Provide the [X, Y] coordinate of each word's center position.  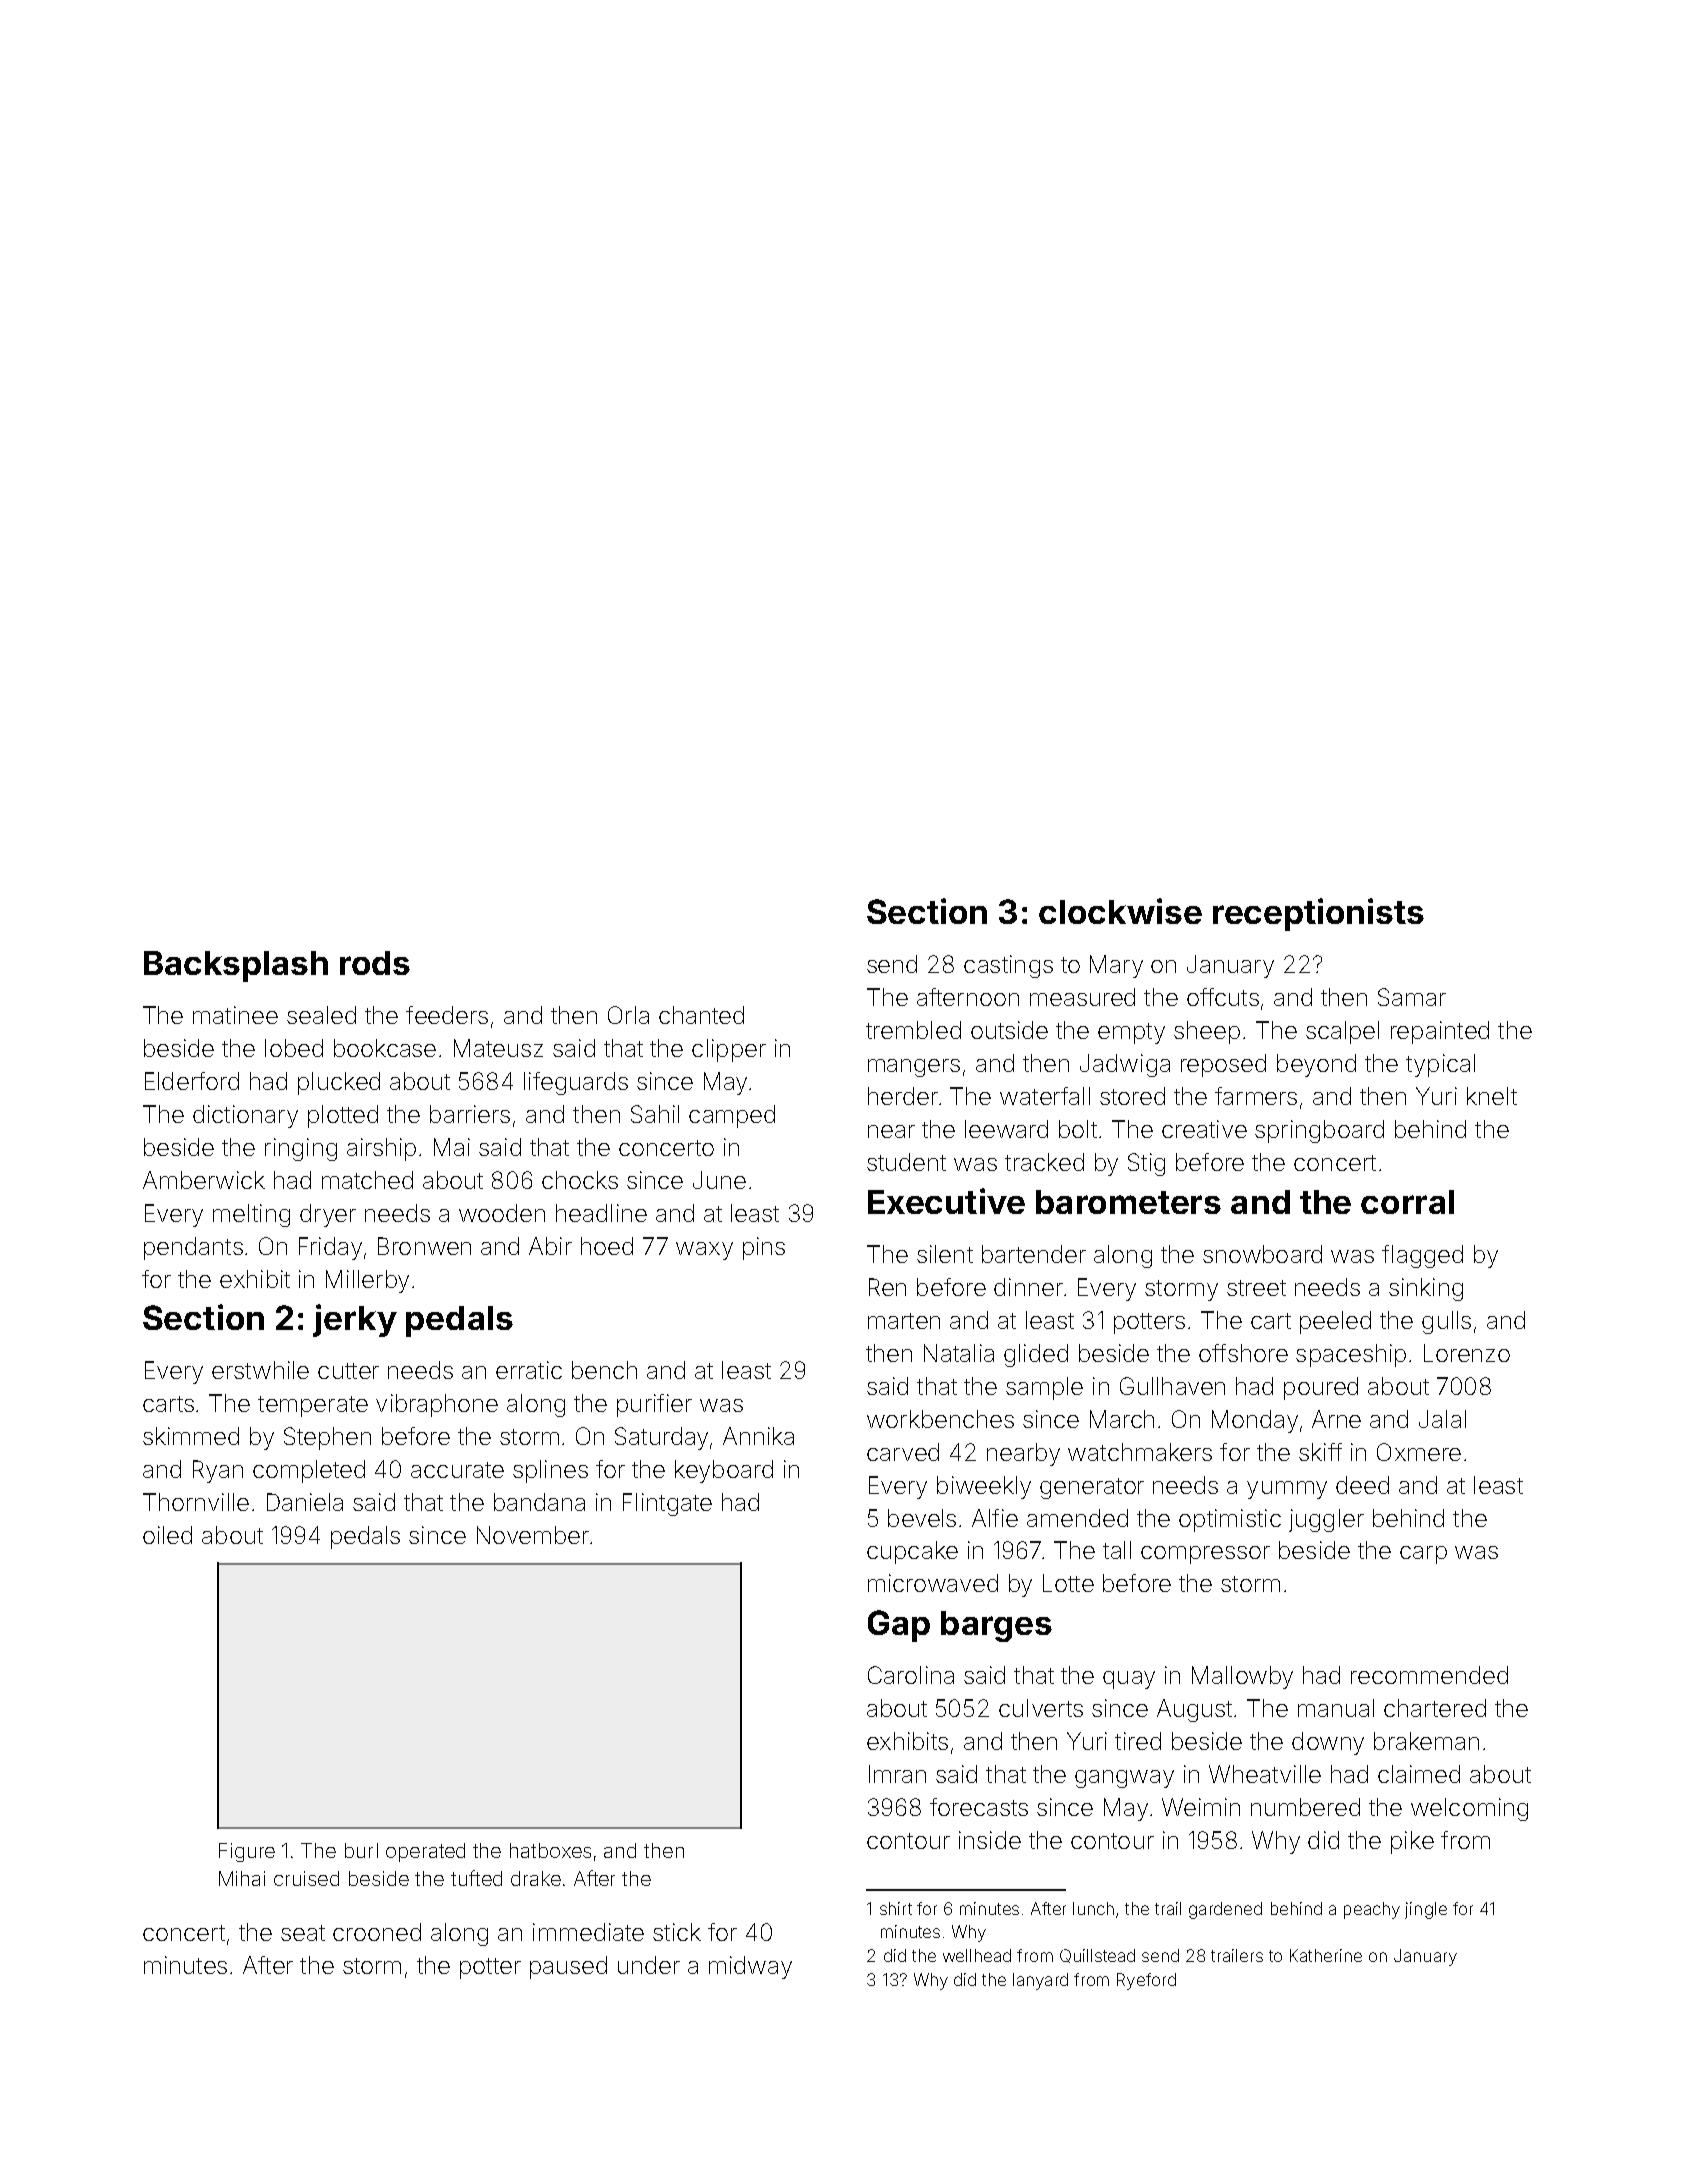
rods [375, 963]
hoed [607, 1246]
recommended [1429, 1675]
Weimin [1201, 1807]
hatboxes [550, 1850]
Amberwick [204, 1180]
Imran [897, 1774]
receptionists [1318, 914]
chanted [701, 1015]
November [533, 1535]
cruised [306, 1878]
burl [361, 1850]
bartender [1034, 1254]
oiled [167, 1535]
